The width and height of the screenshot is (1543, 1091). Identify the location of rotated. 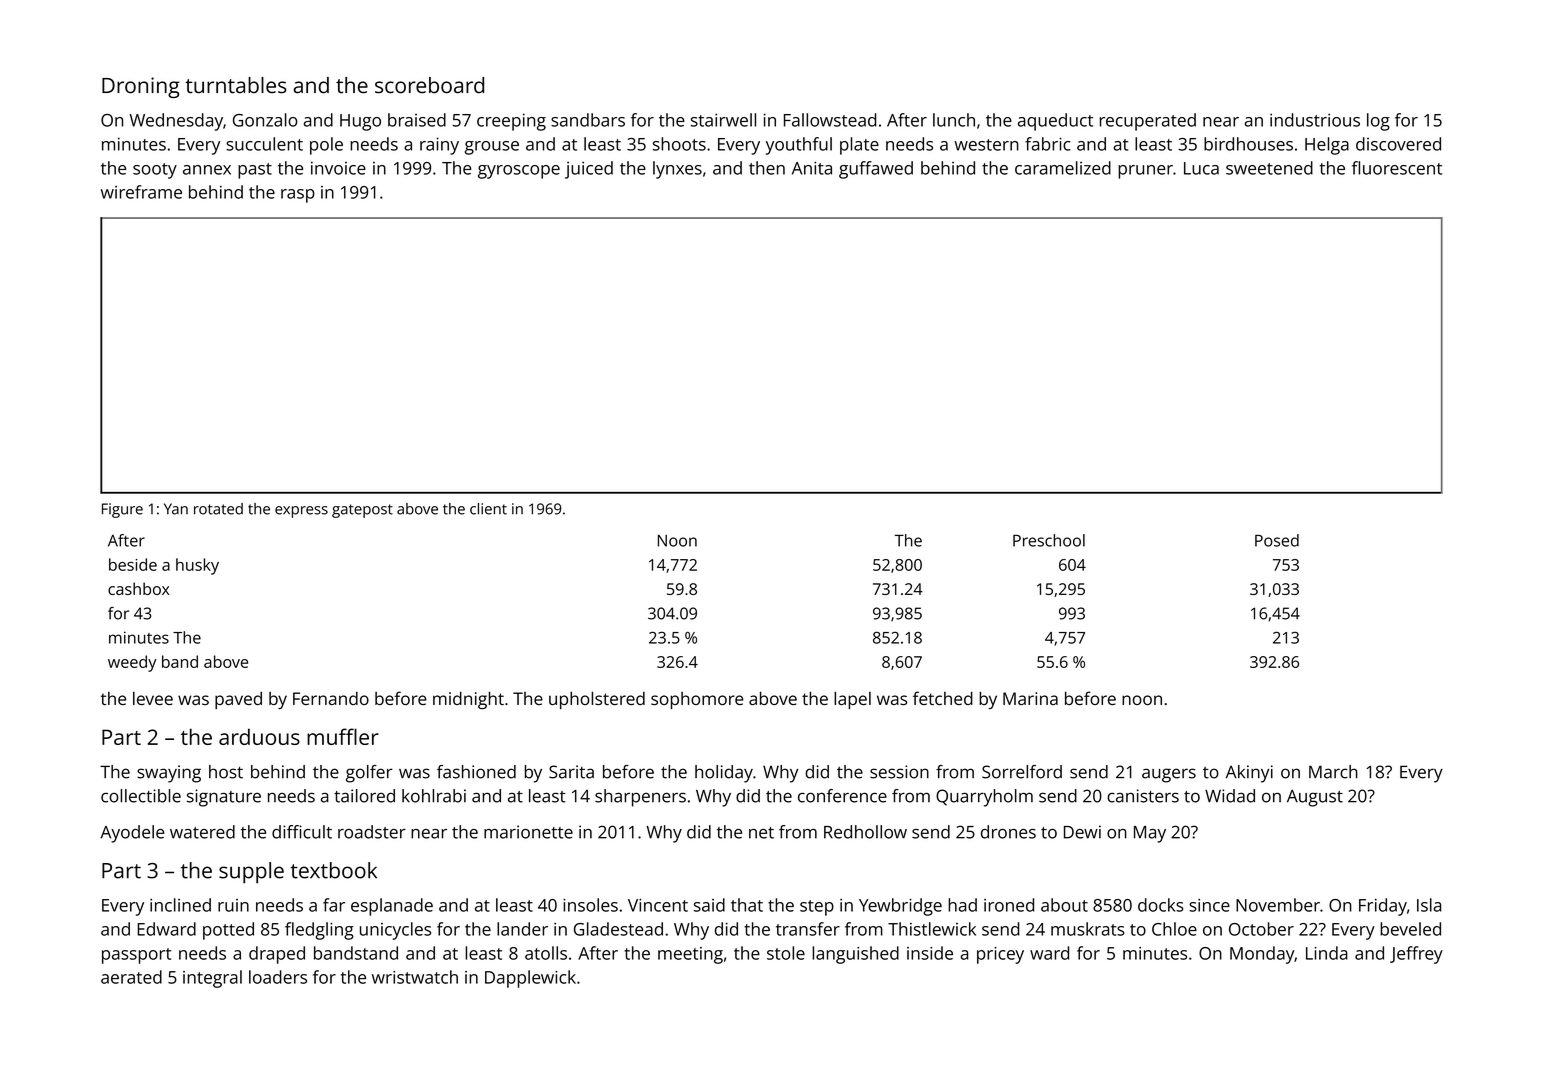
(218, 509).
